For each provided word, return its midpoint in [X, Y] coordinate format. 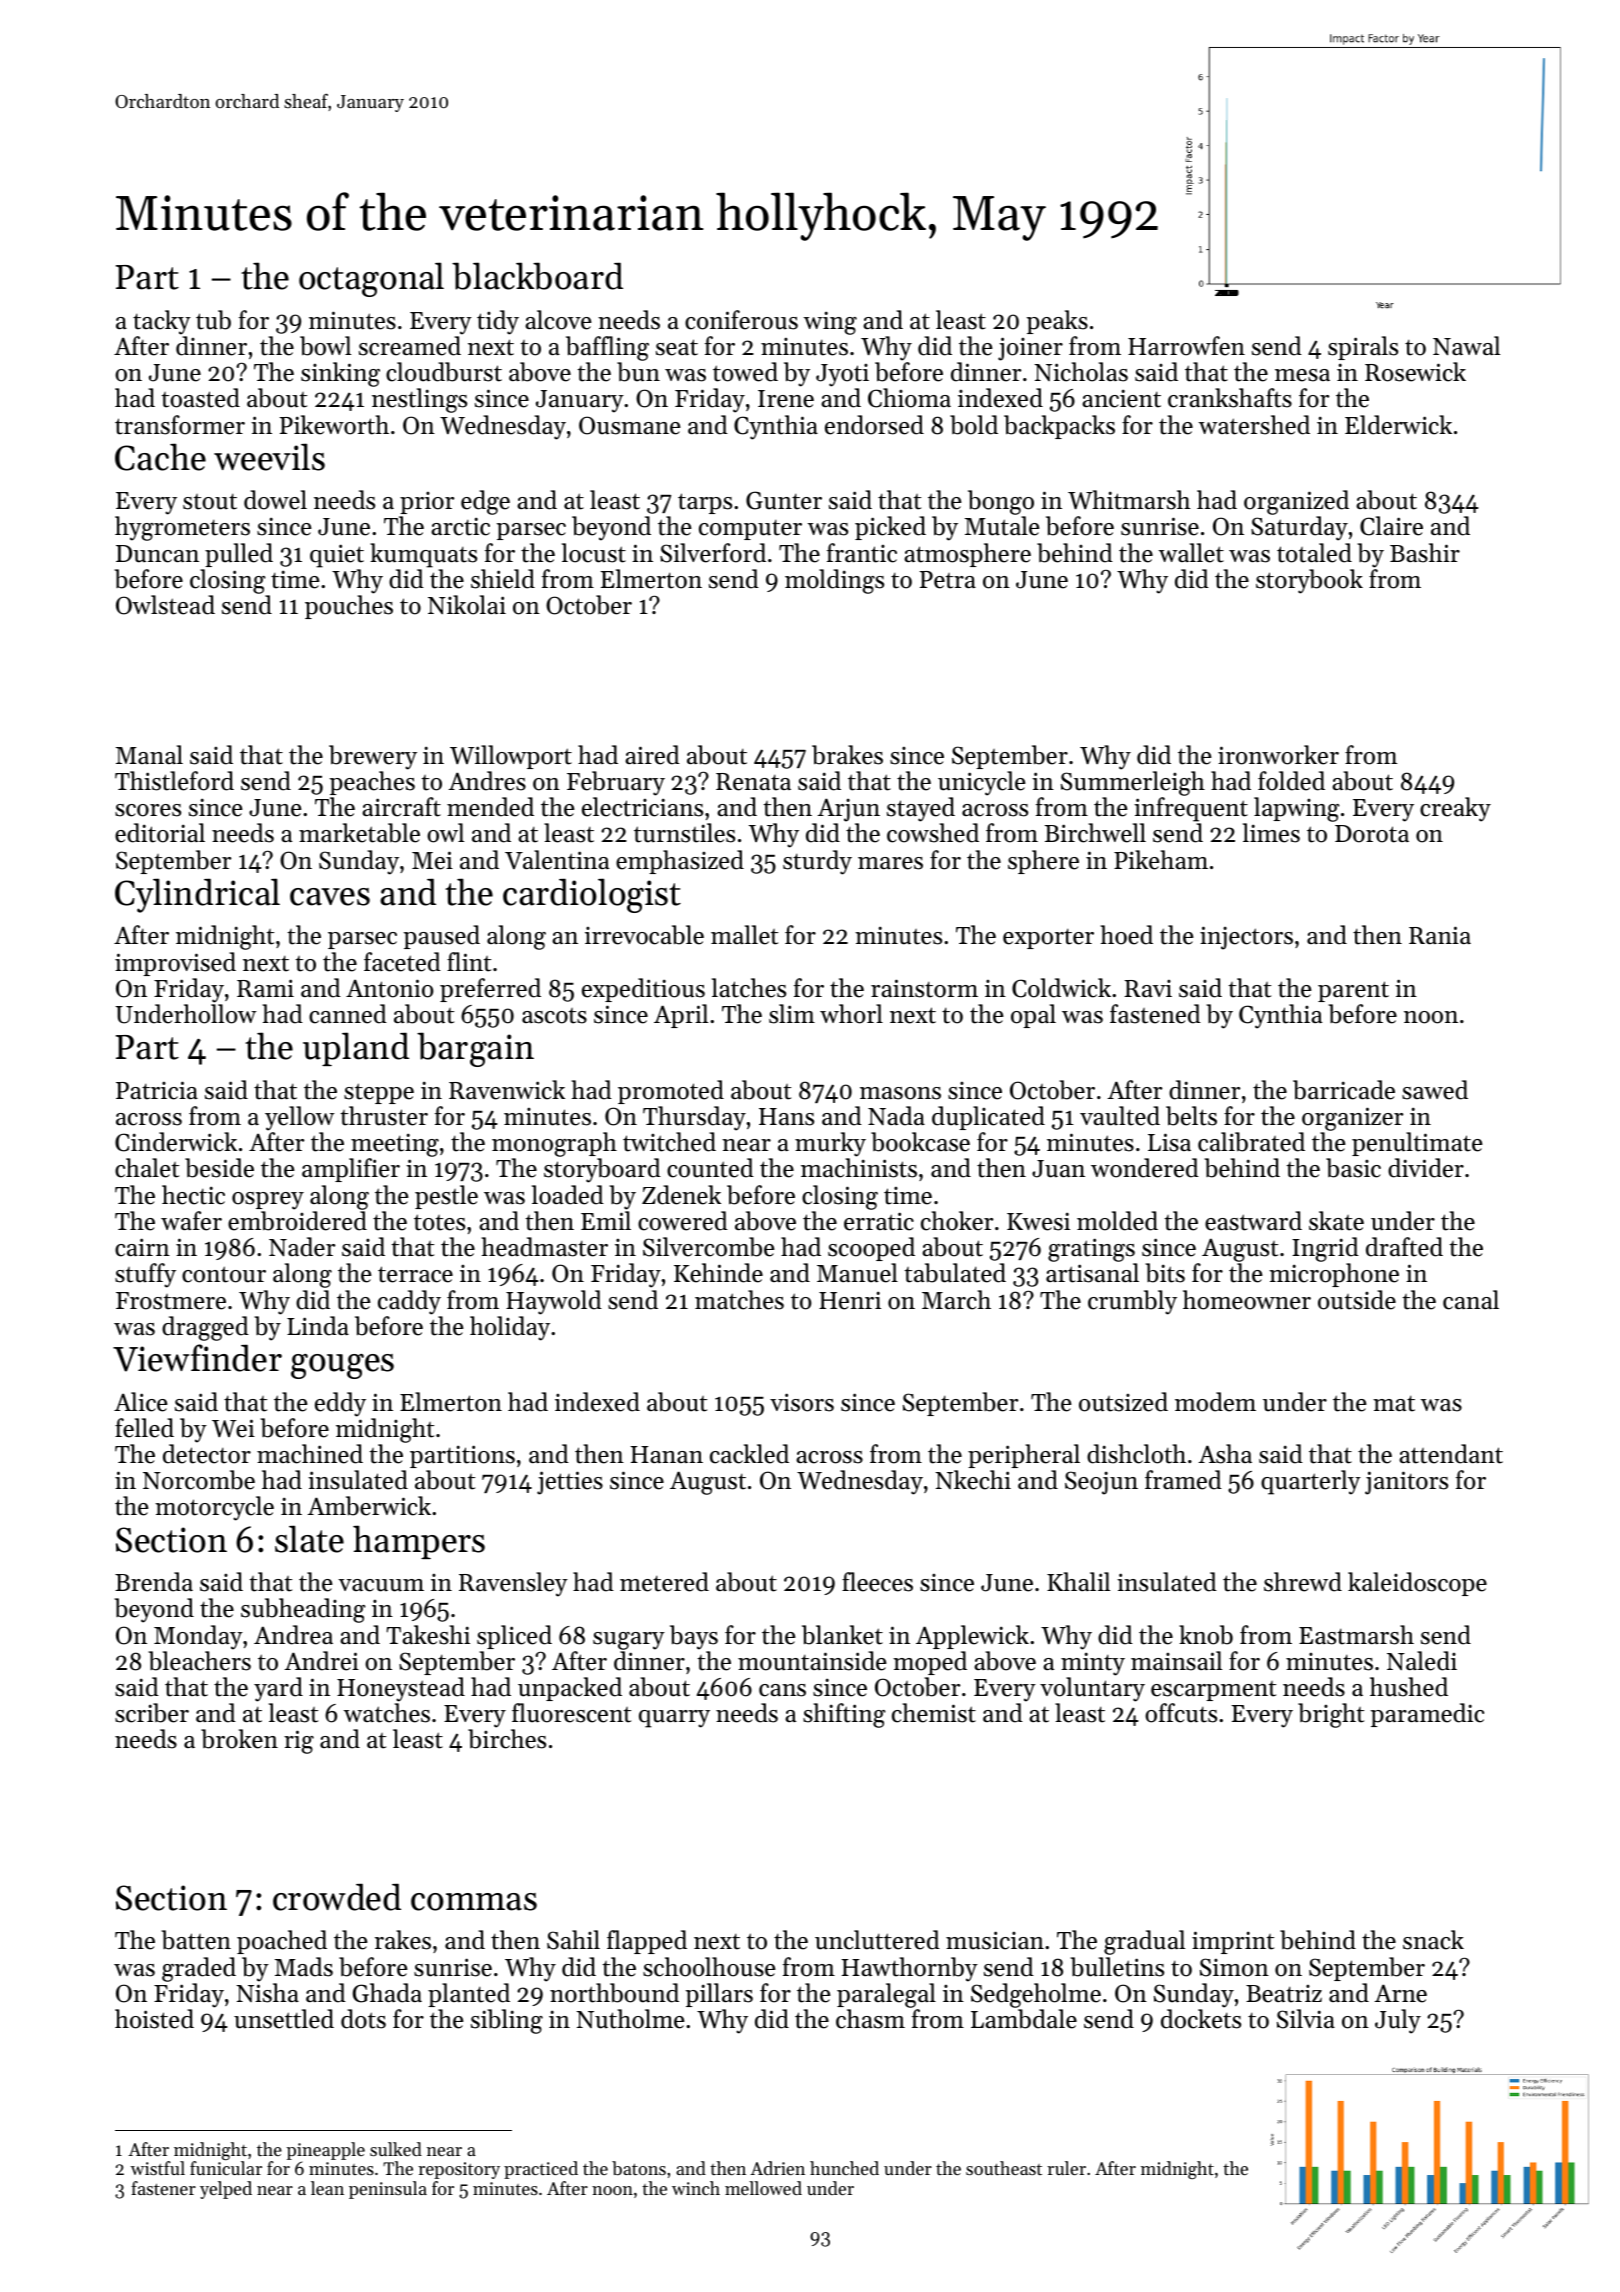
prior [427, 503]
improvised [175, 964]
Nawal [1466, 346]
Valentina [557, 860]
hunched [844, 2168]
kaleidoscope [1417, 1584]
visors [802, 1402]
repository [459, 2170]
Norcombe [199, 1480]
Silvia [1306, 2019]
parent [1353, 991]
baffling [607, 348]
